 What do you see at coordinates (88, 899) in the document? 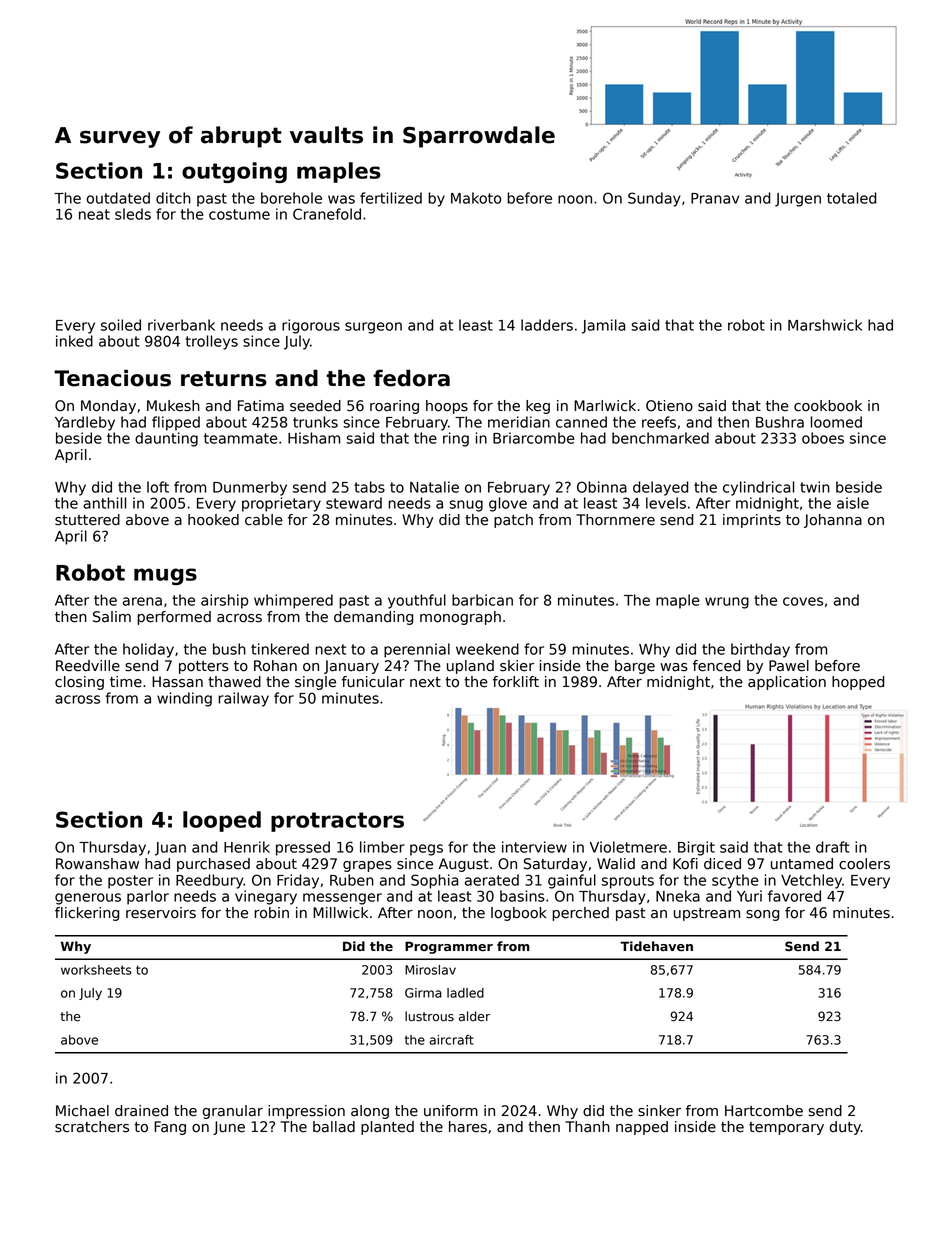
I see `generous` at bounding box center [88, 899].
